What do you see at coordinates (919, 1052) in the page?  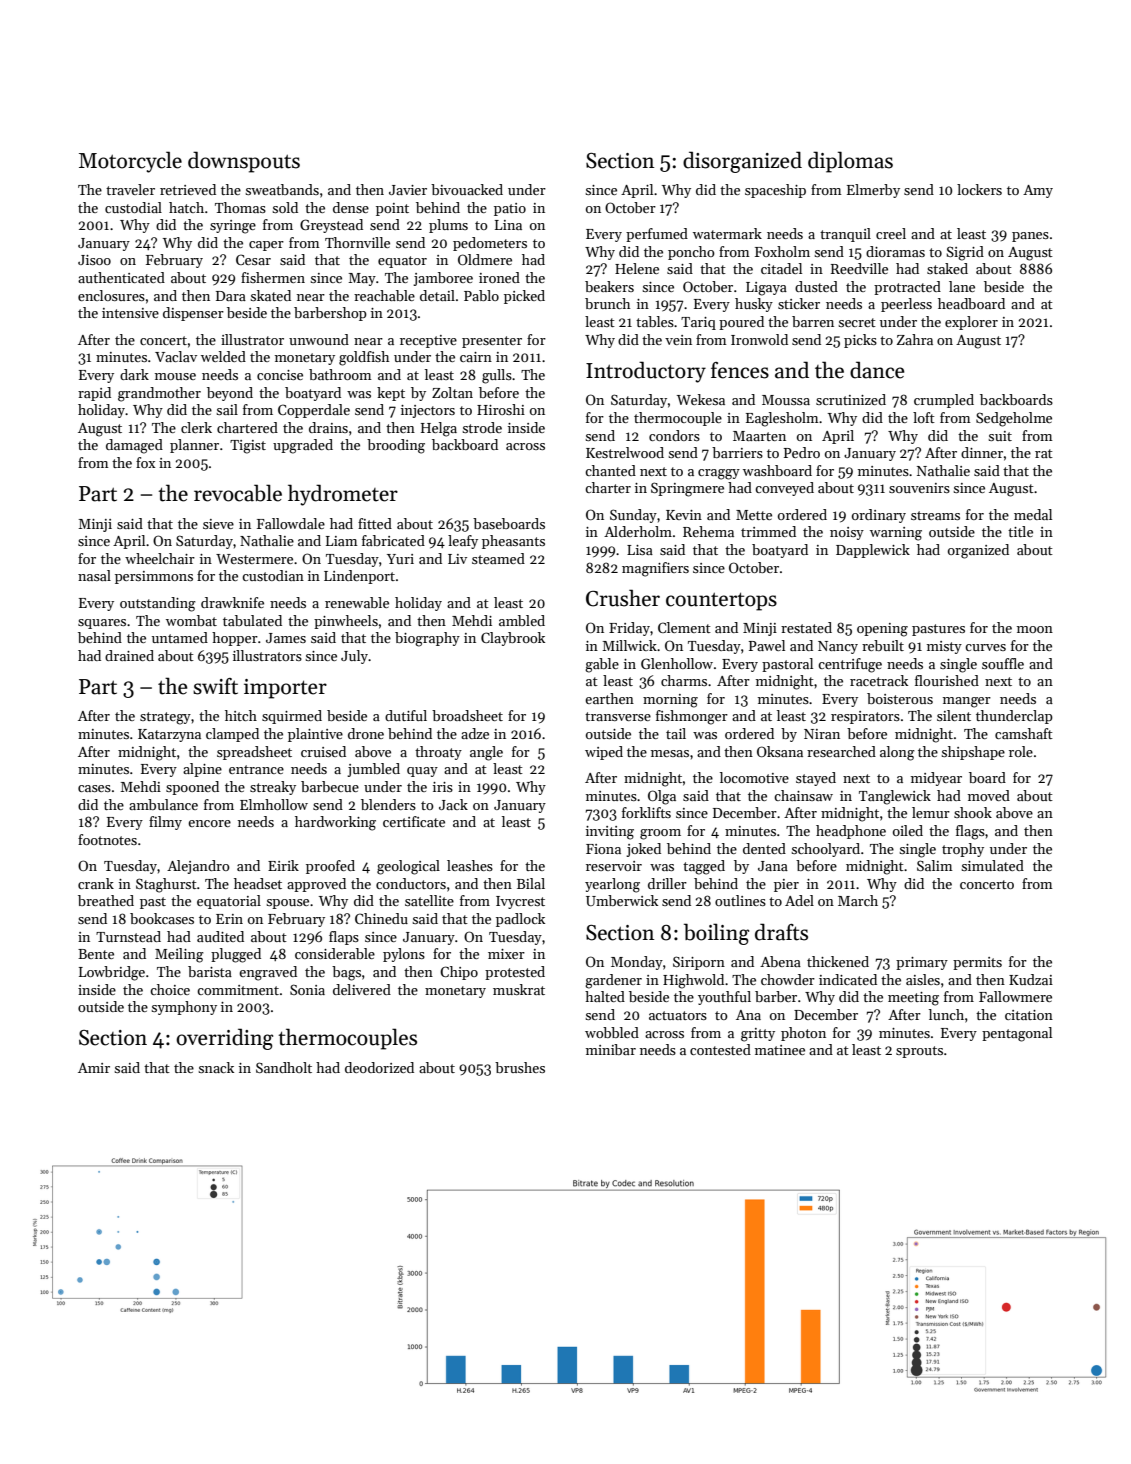 I see `sprouts` at bounding box center [919, 1052].
